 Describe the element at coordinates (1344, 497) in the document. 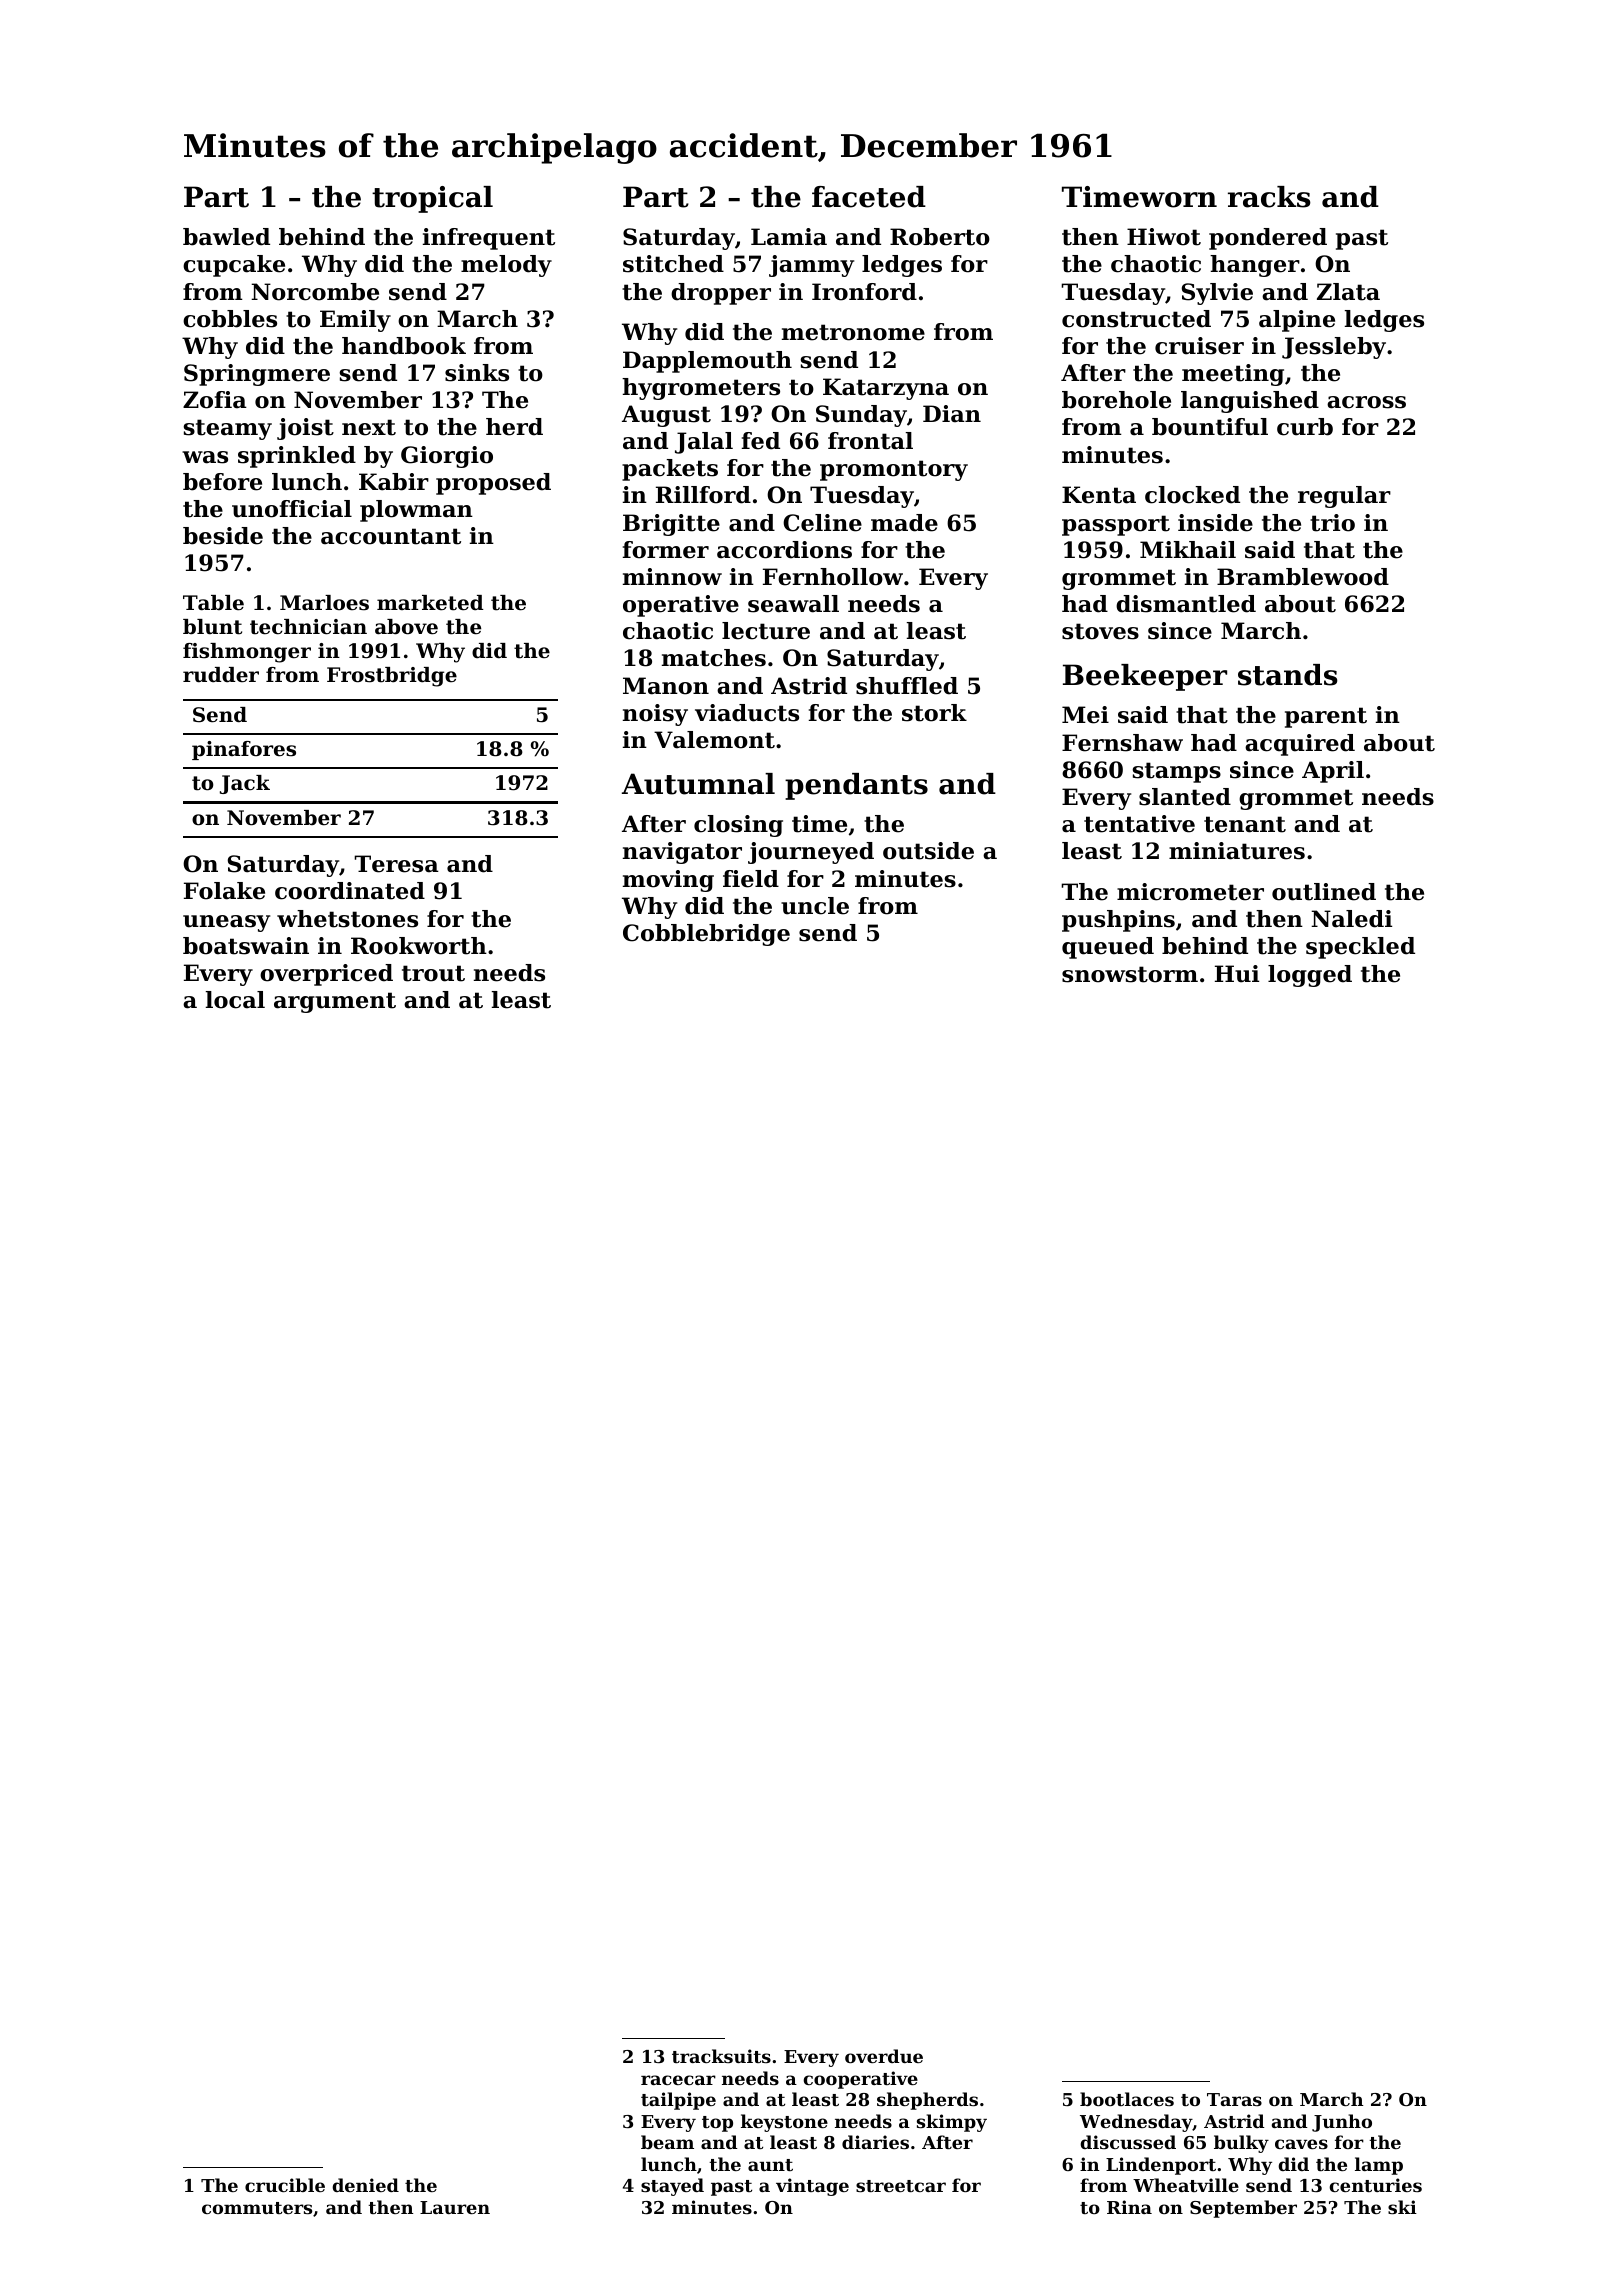

I see `regular` at that location.
